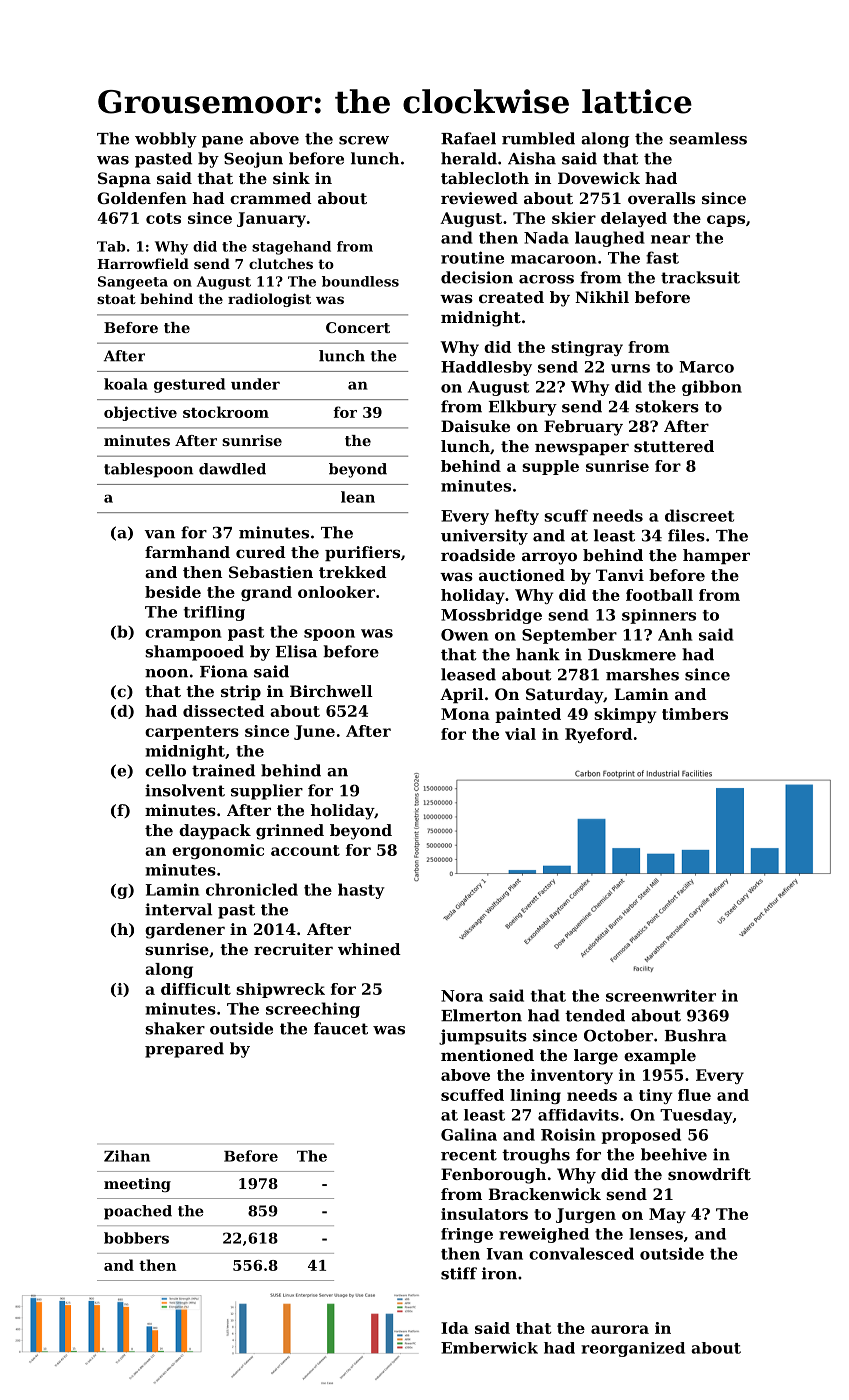  What do you see at coordinates (489, 1348) in the screenshot?
I see `Emberwick` at bounding box center [489, 1348].
